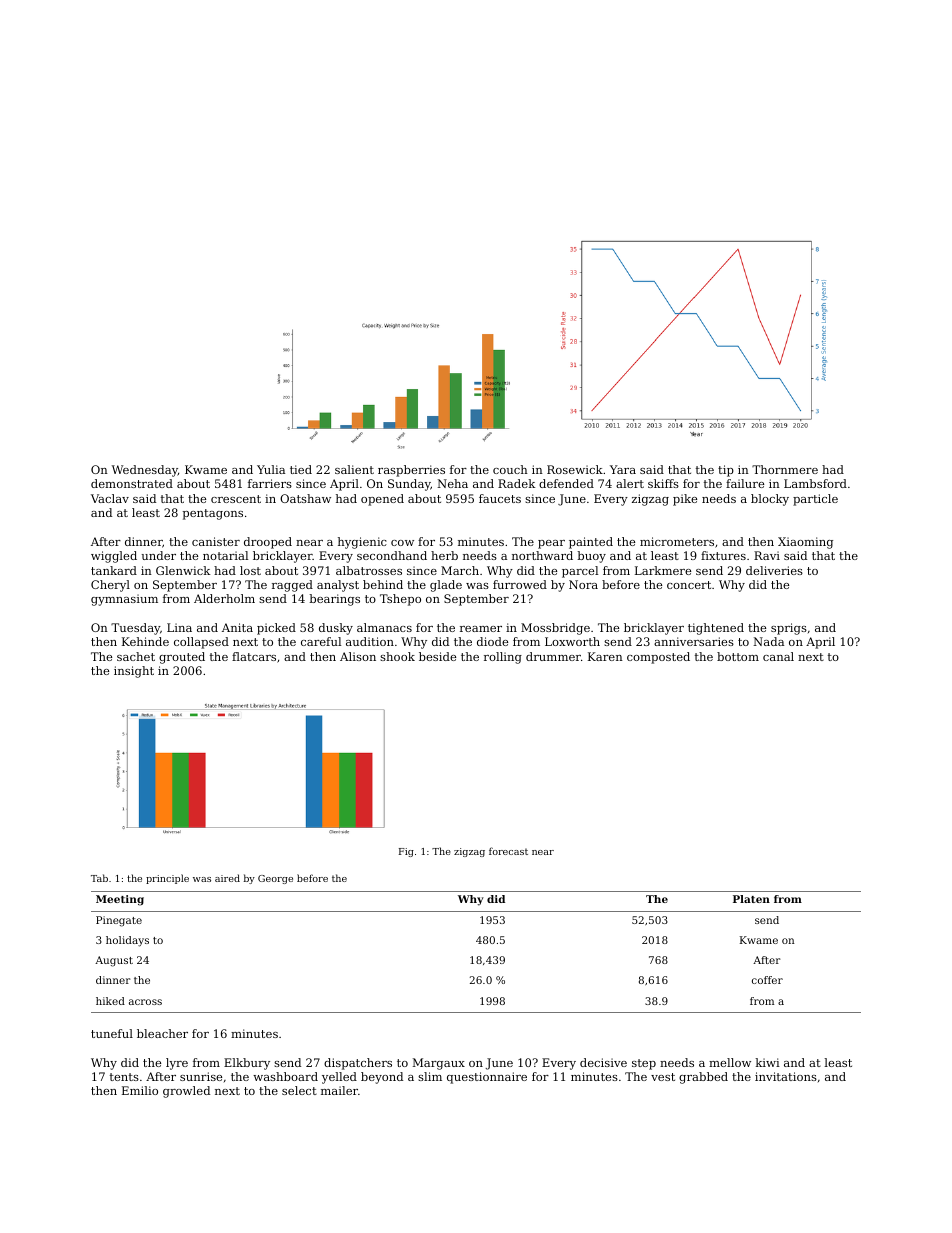  What do you see at coordinates (510, 469) in the image?
I see `couch` at bounding box center [510, 469].
